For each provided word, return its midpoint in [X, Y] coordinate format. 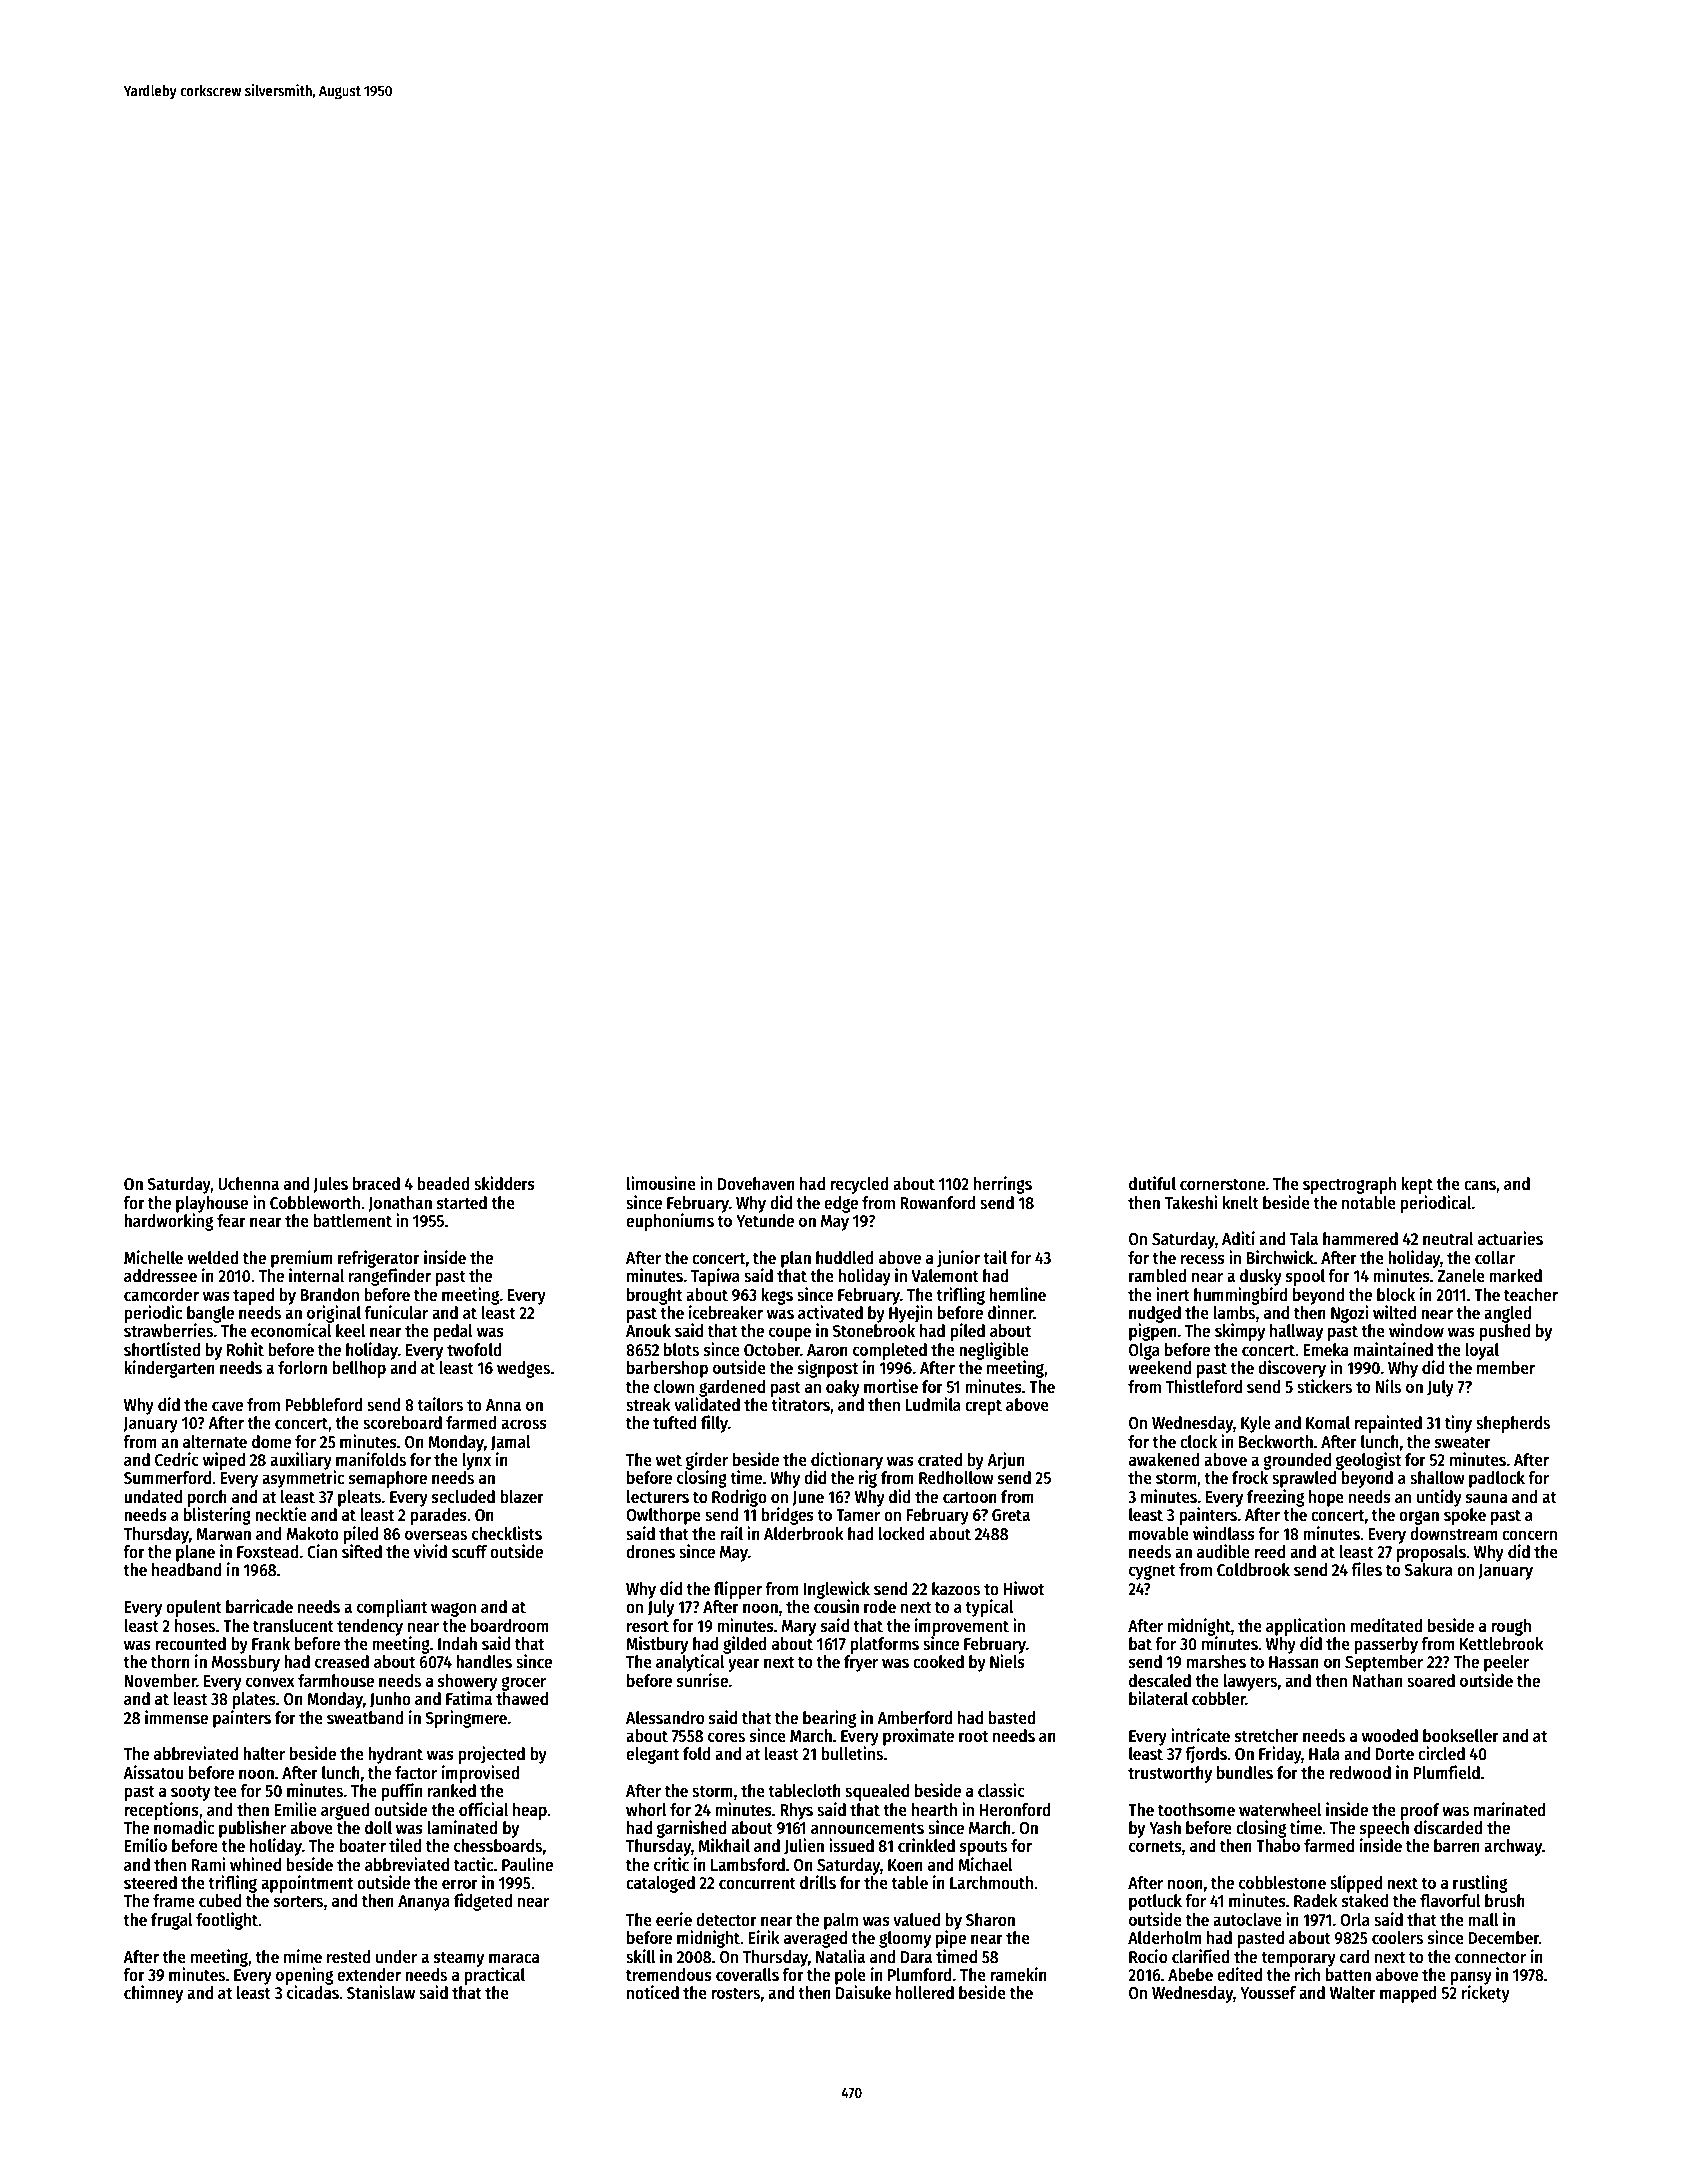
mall [1483, 1920]
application [1305, 1627]
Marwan [223, 1534]
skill [641, 1956]
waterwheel [1280, 1810]
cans [1480, 1185]
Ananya [424, 1903]
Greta [1011, 1515]
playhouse [212, 1204]
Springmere [466, 1719]
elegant [652, 1755]
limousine [661, 1183]
